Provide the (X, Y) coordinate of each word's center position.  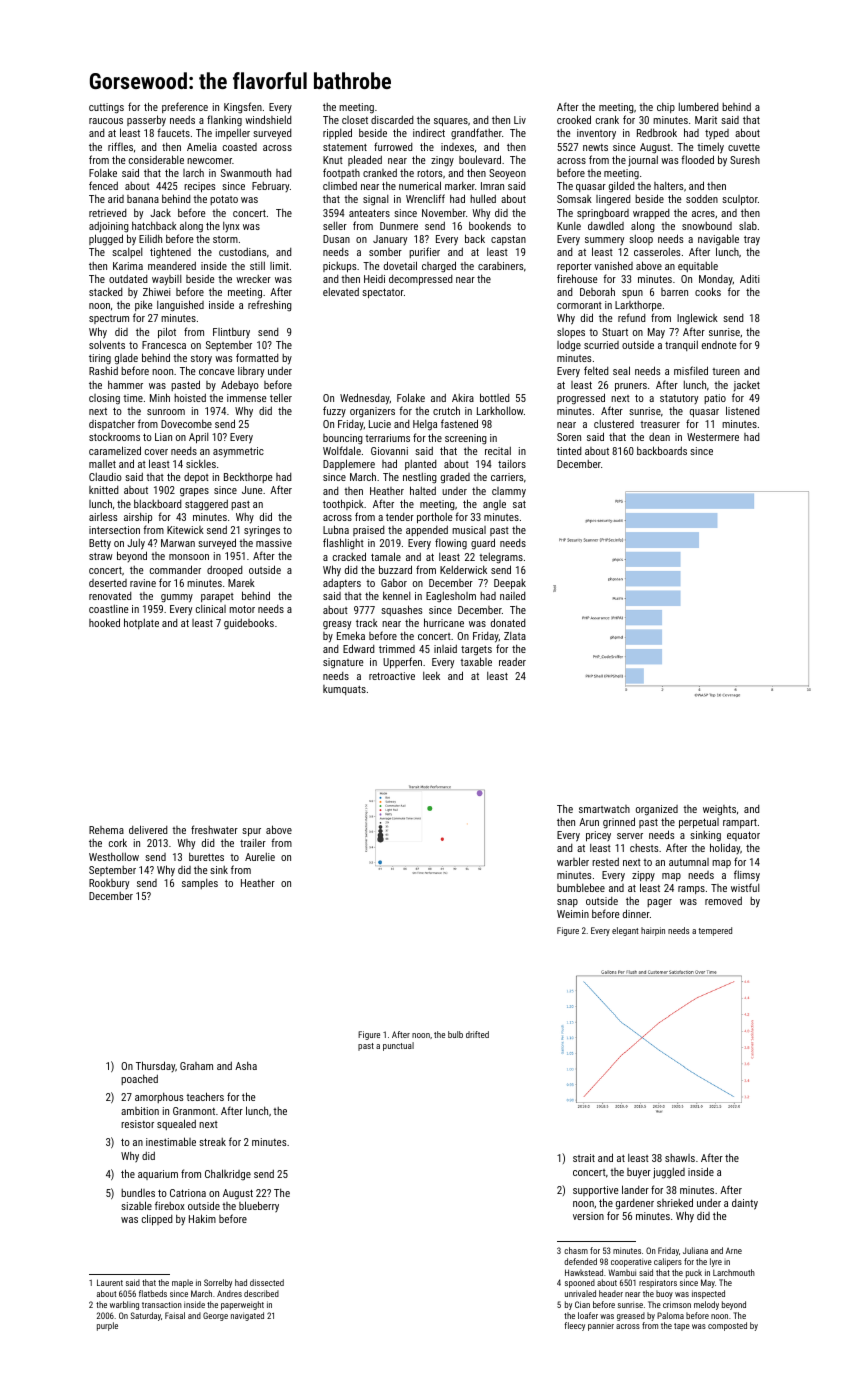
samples (200, 884)
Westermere (713, 437)
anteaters (369, 213)
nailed (513, 596)
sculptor (740, 200)
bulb (455, 1034)
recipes (199, 187)
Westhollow (114, 856)
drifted (477, 1034)
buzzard (395, 569)
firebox (170, 1205)
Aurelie (260, 857)
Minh (160, 397)
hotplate (141, 623)
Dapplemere (349, 464)
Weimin (573, 914)
